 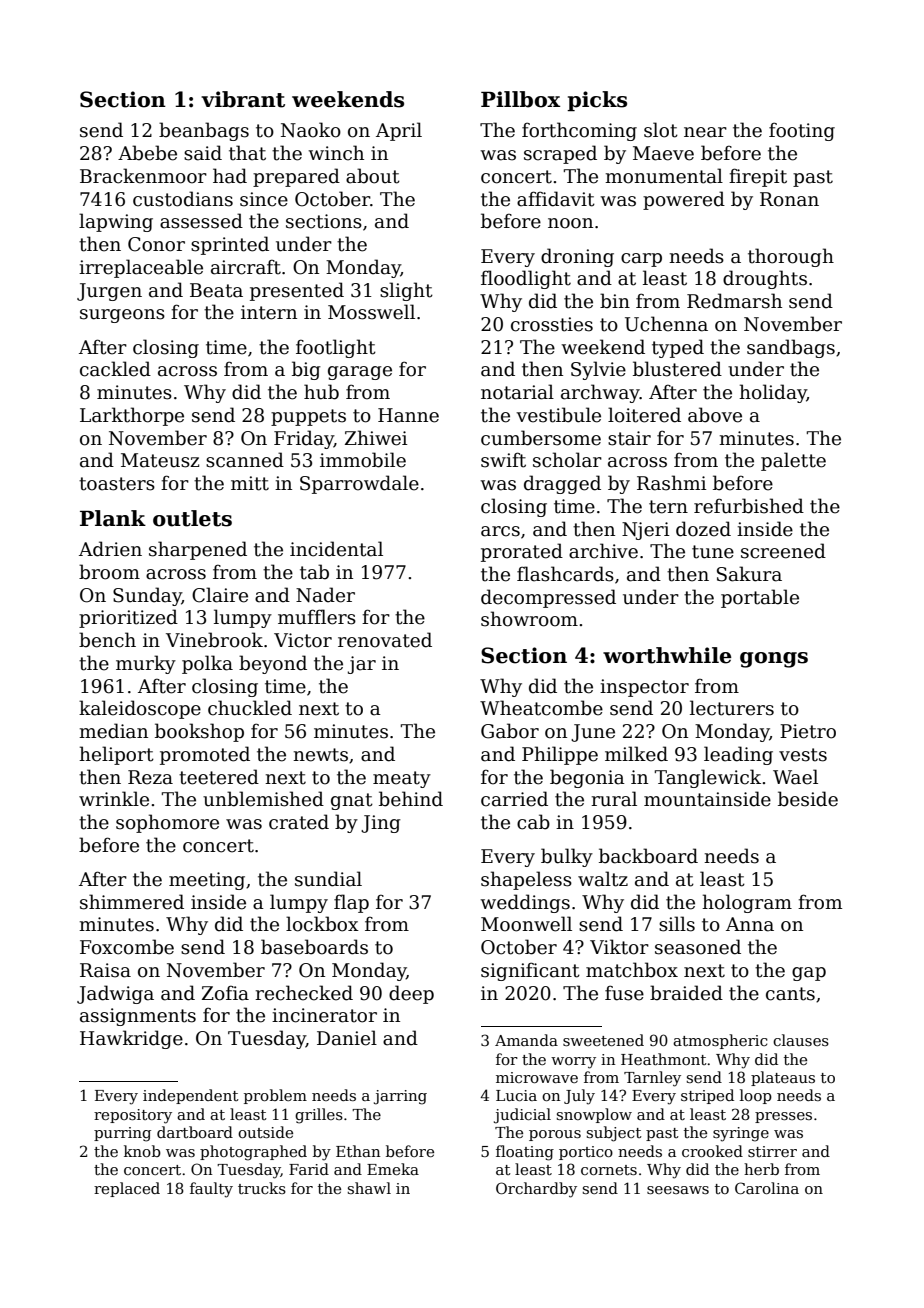 What do you see at coordinates (211, 1190) in the screenshot?
I see `faulty` at bounding box center [211, 1190].
